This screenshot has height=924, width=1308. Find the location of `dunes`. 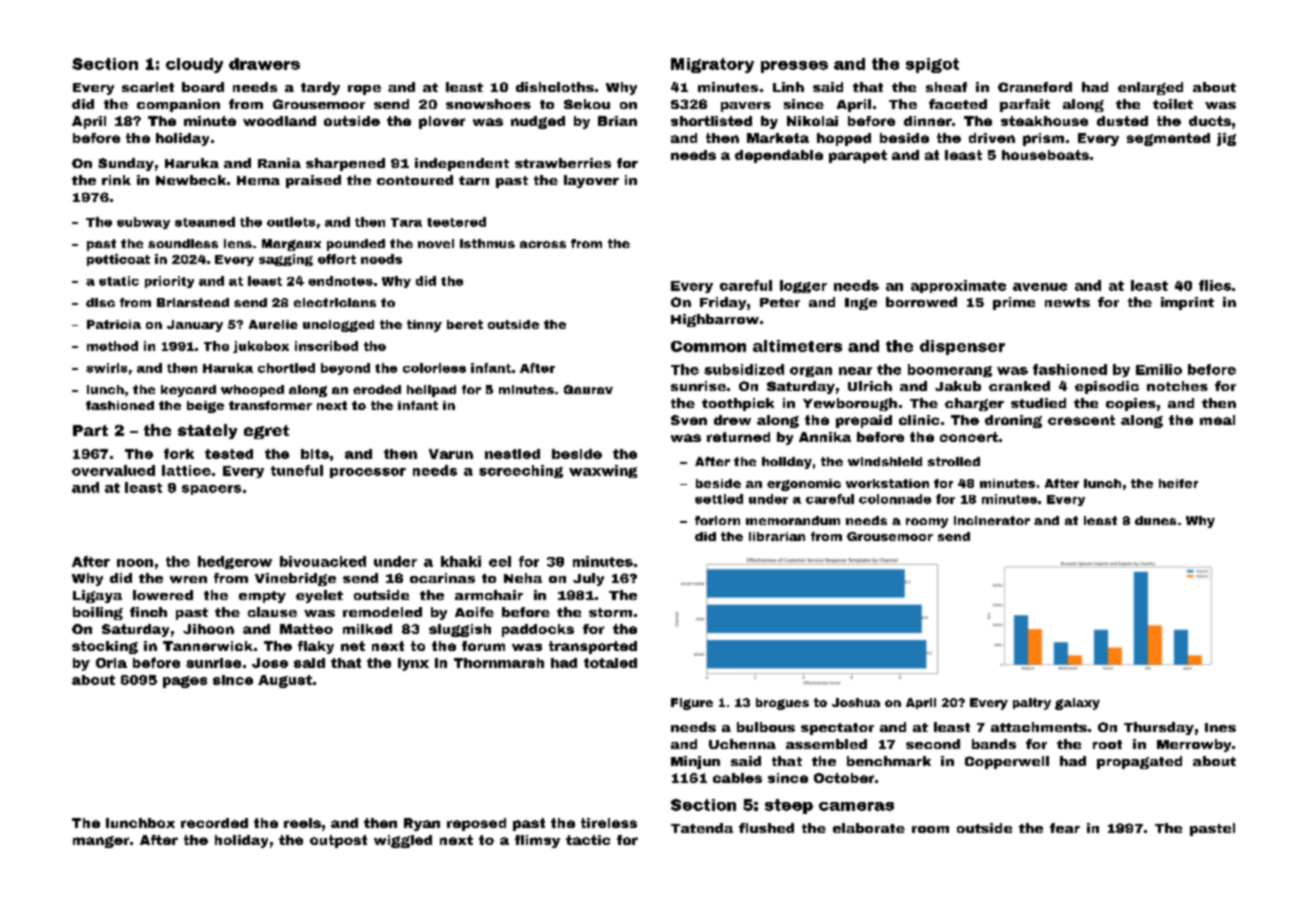

dunes is located at coordinates (1155, 520).
